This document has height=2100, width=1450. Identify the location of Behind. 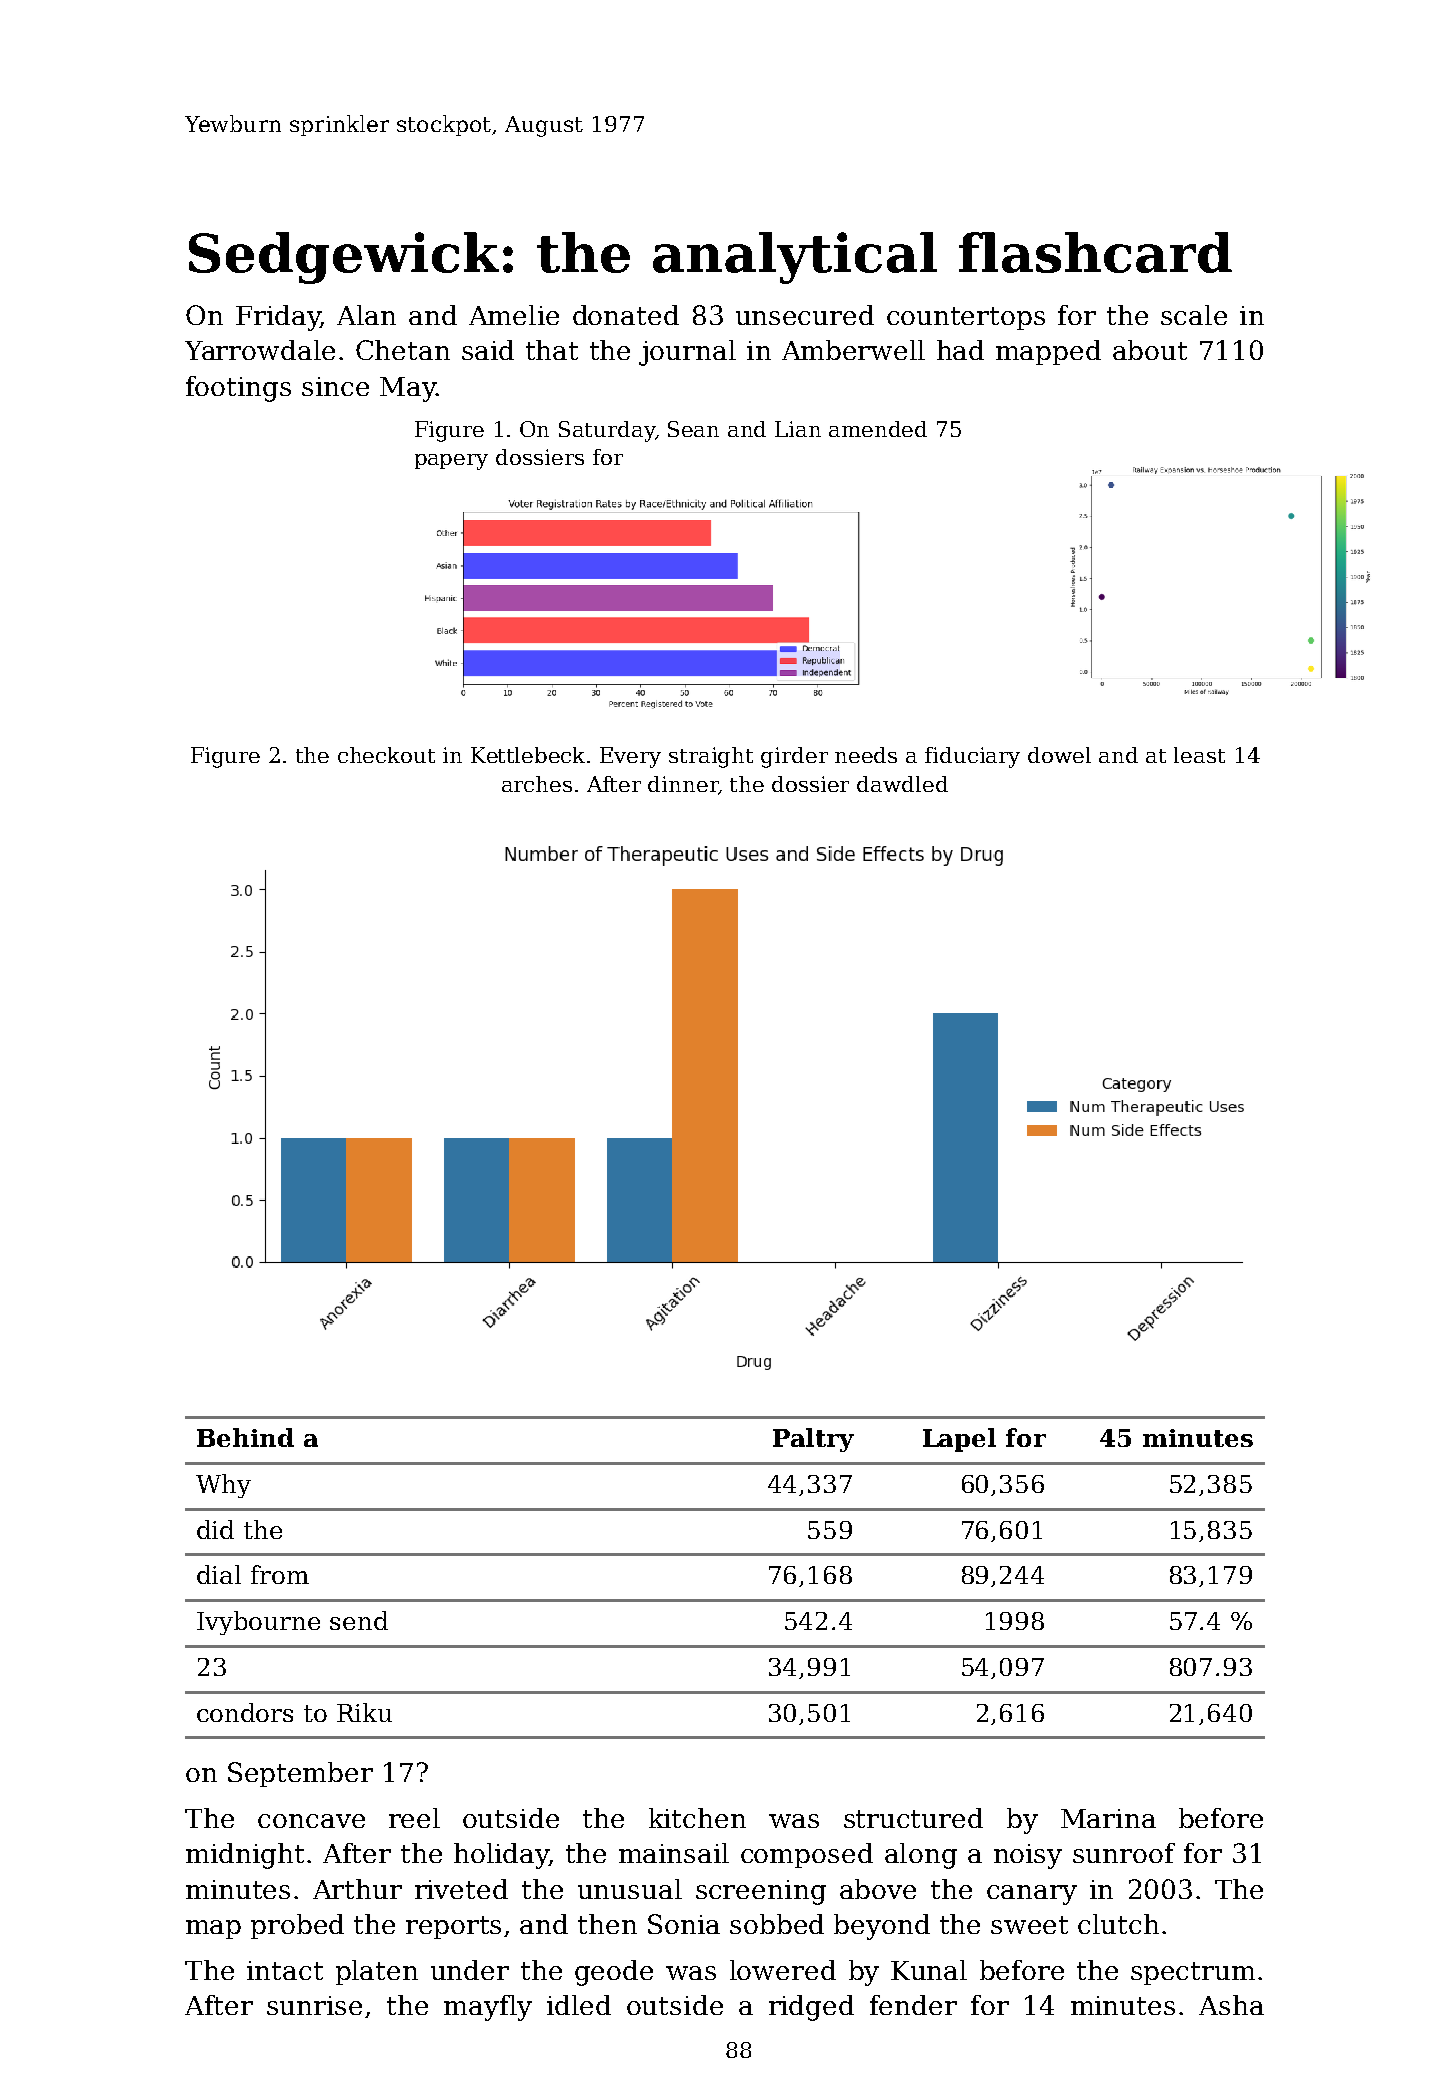
(245, 1437).
